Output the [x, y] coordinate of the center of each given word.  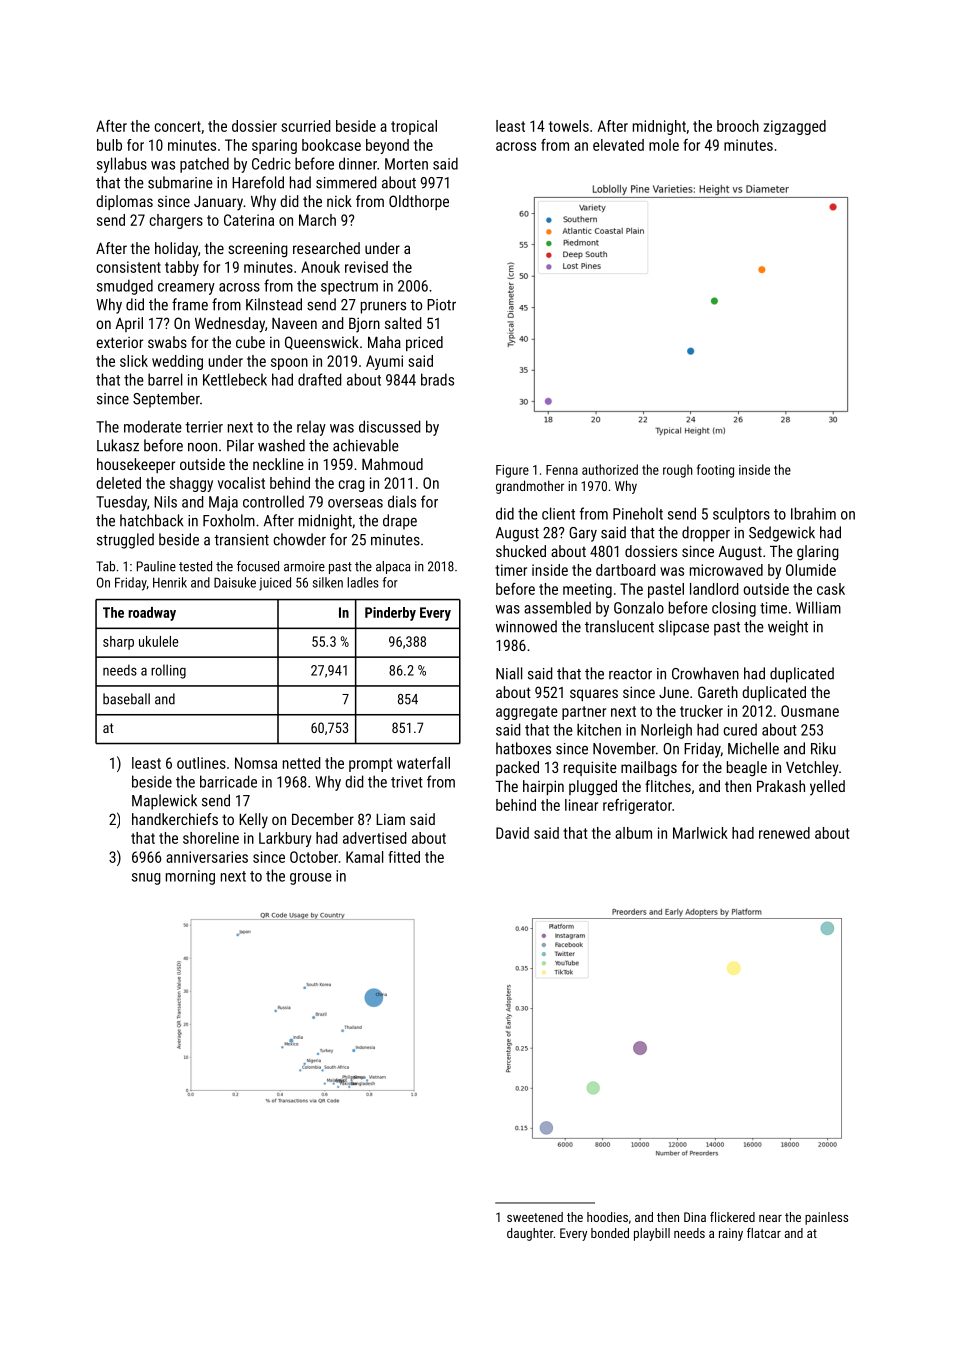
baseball [126, 699]
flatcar [764, 1233]
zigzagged [795, 127]
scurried [306, 126]
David [512, 833]
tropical [414, 127]
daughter [530, 1234]
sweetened [535, 1217]
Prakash [781, 786]
